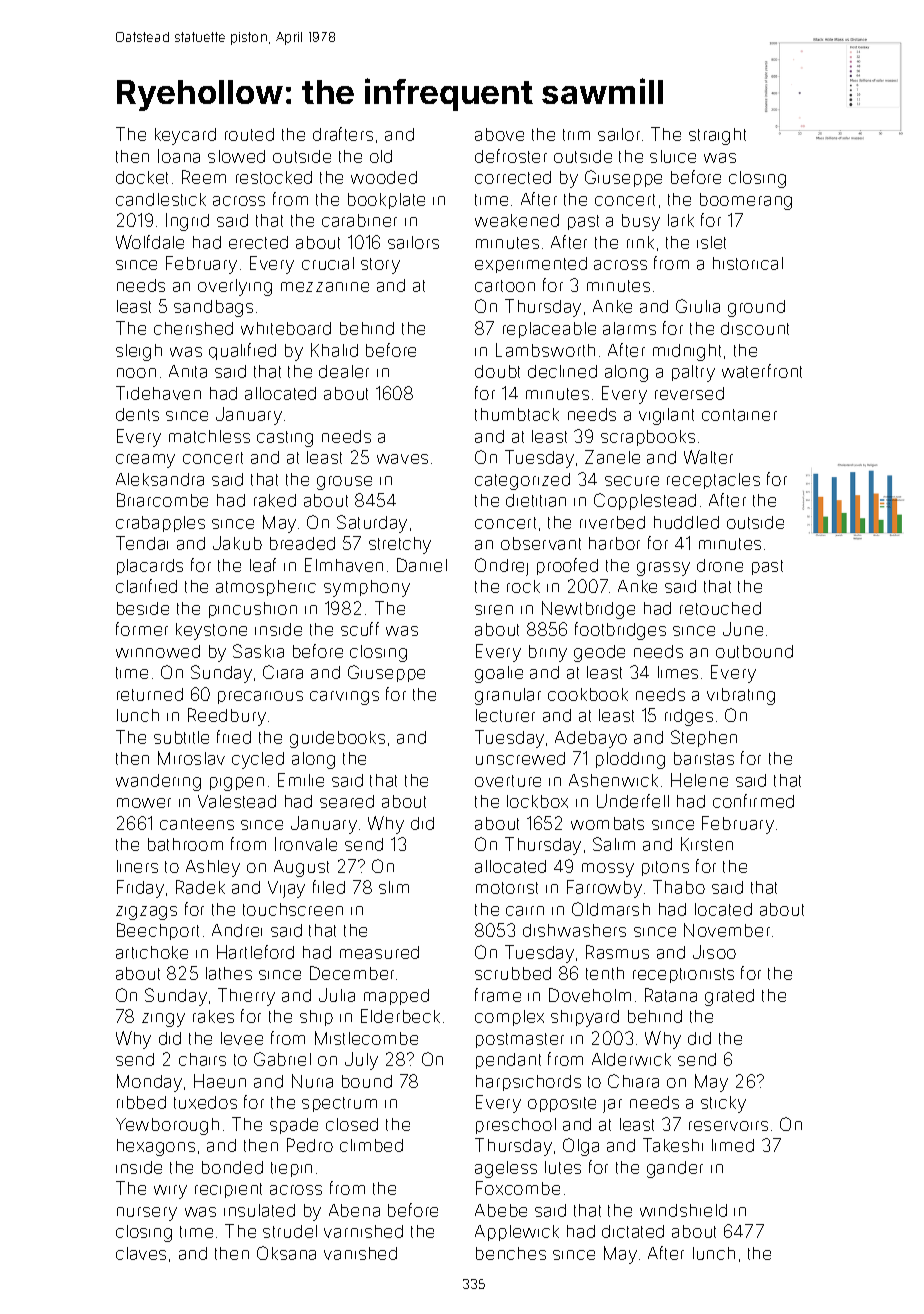 The width and height of the image is (924, 1314). What do you see at coordinates (537, 801) in the image?
I see `lockbox` at bounding box center [537, 801].
